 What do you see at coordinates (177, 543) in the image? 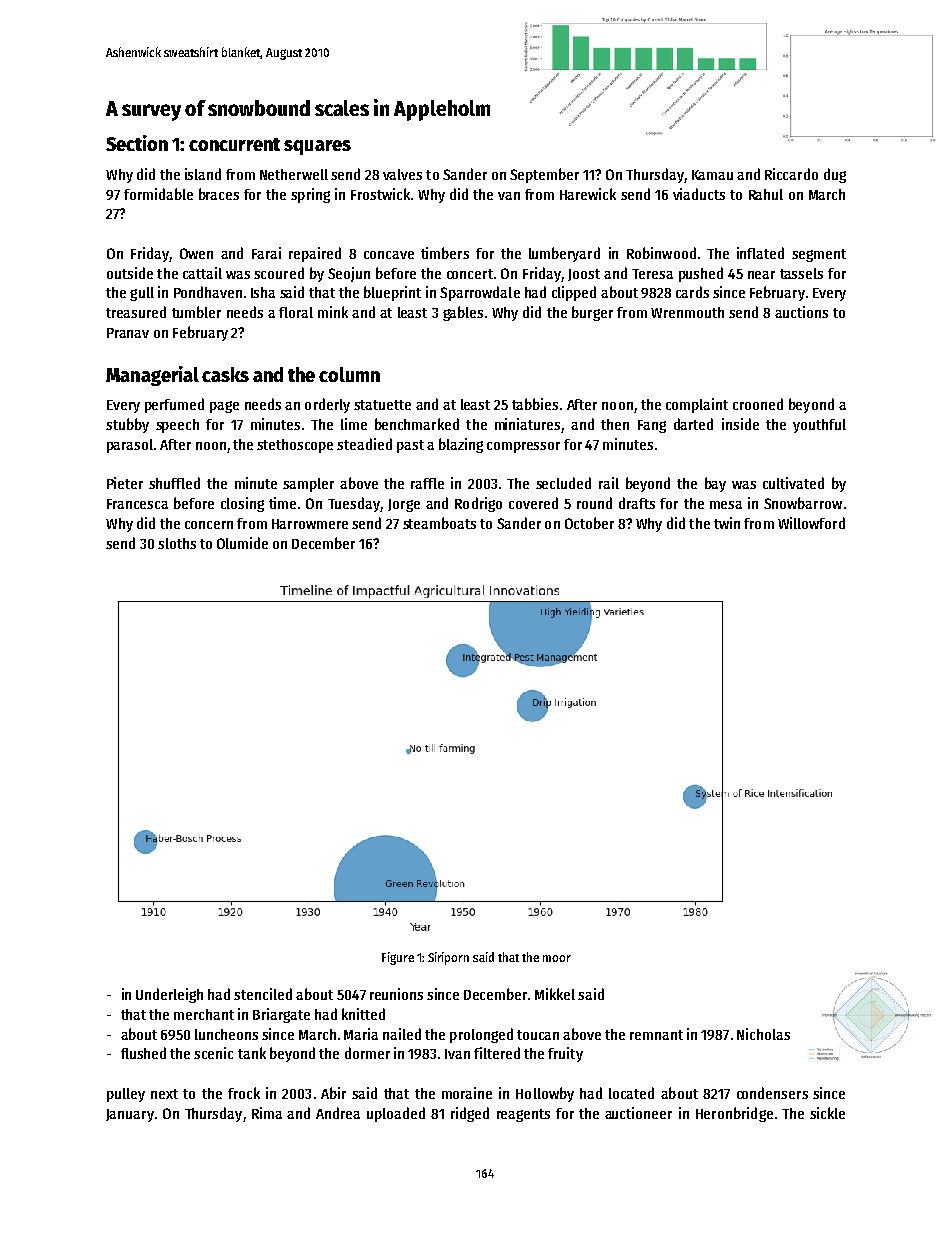
I see `sloths` at bounding box center [177, 543].
